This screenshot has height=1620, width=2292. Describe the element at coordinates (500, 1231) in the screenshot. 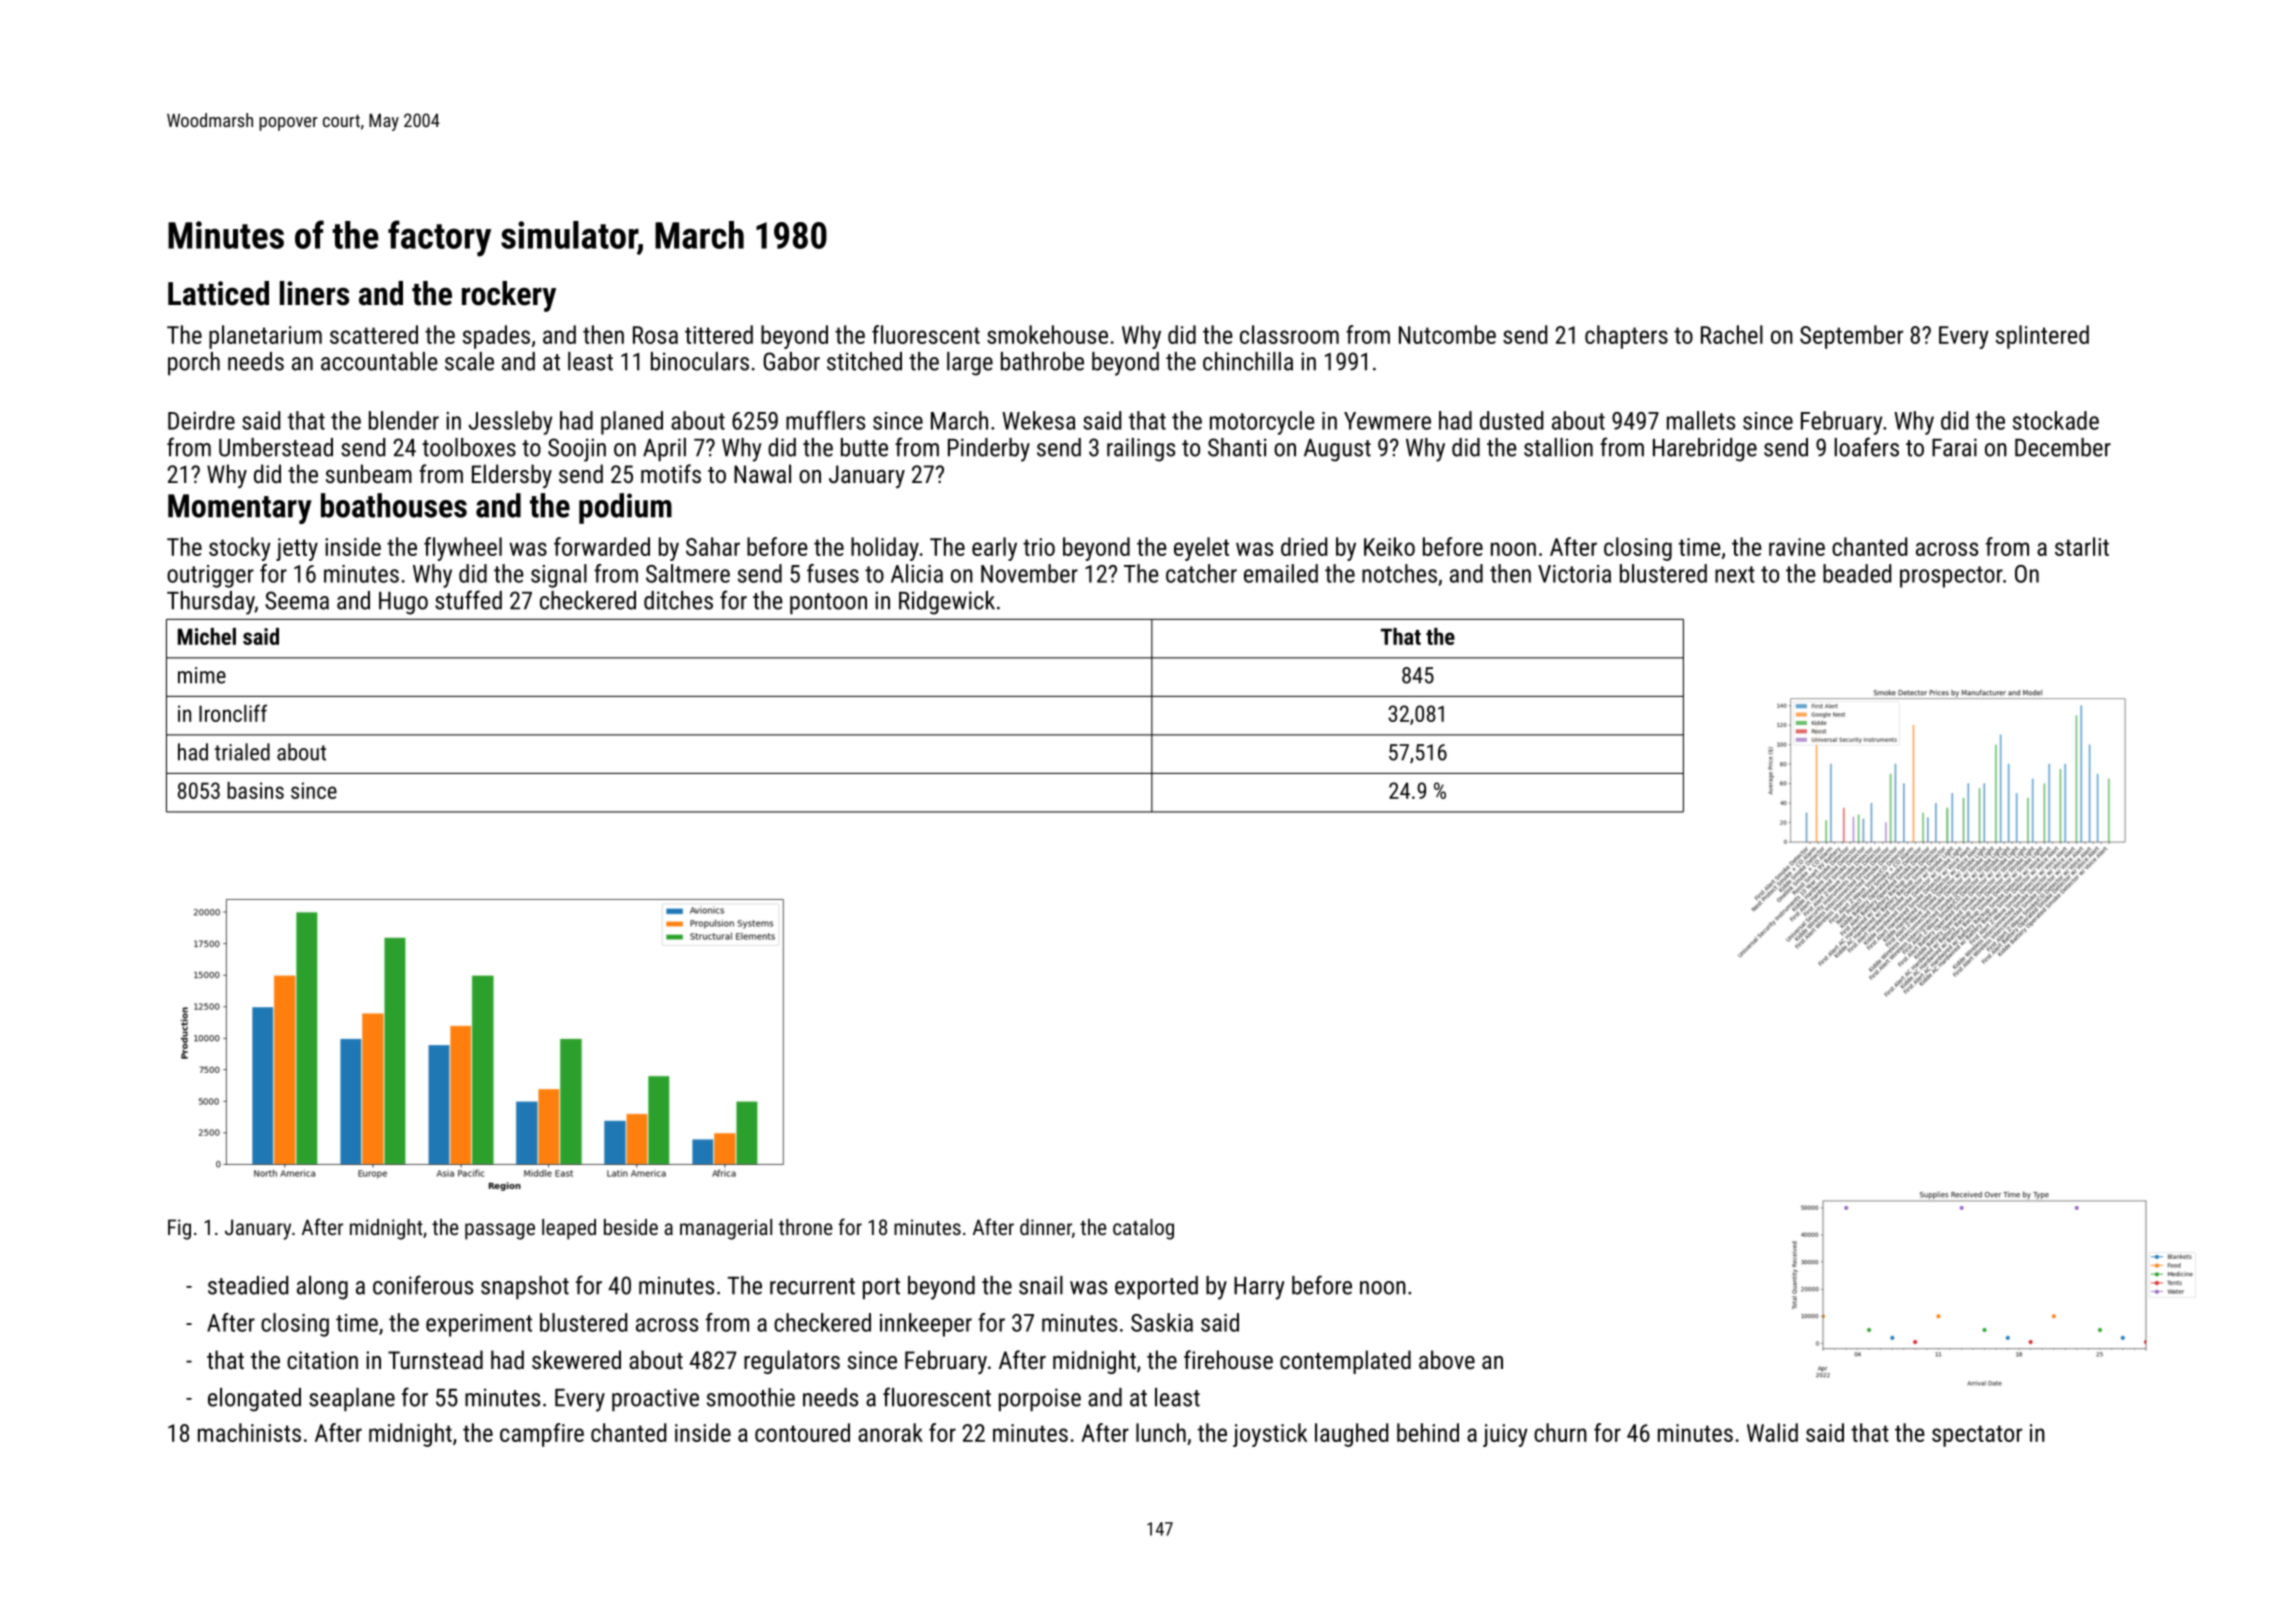

I see `passage` at that location.
